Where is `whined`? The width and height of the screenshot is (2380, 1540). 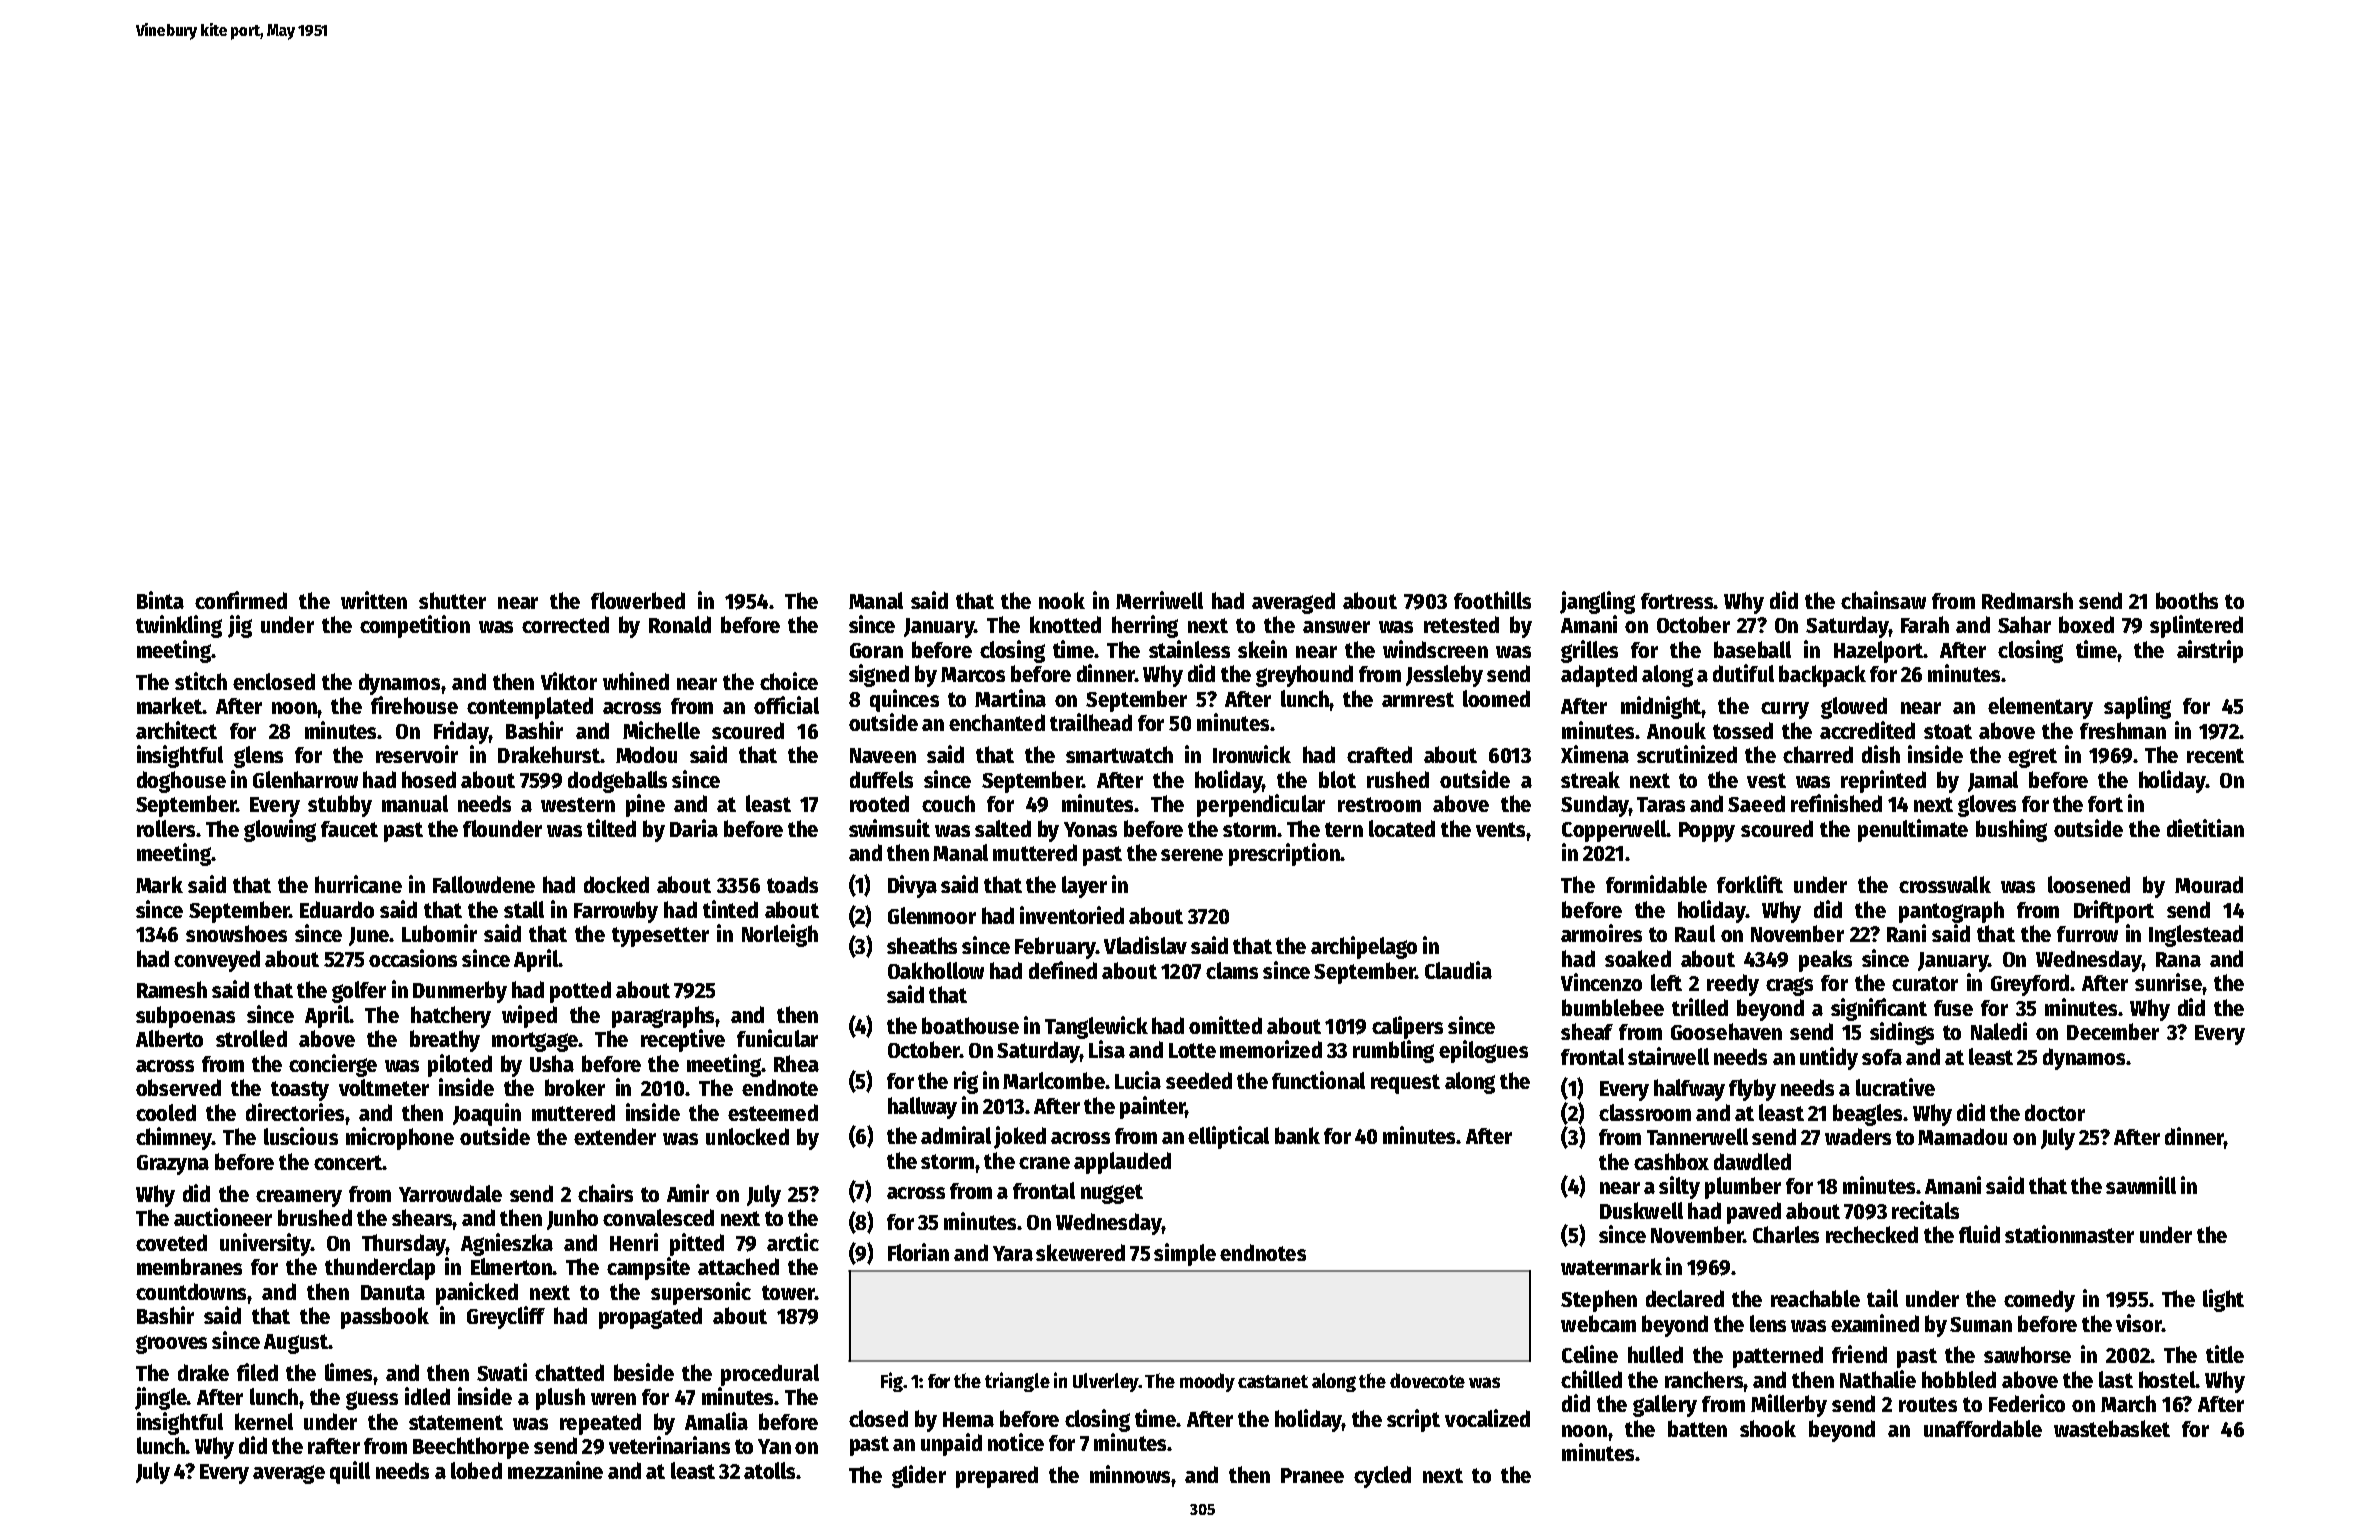
whined is located at coordinates (636, 681).
